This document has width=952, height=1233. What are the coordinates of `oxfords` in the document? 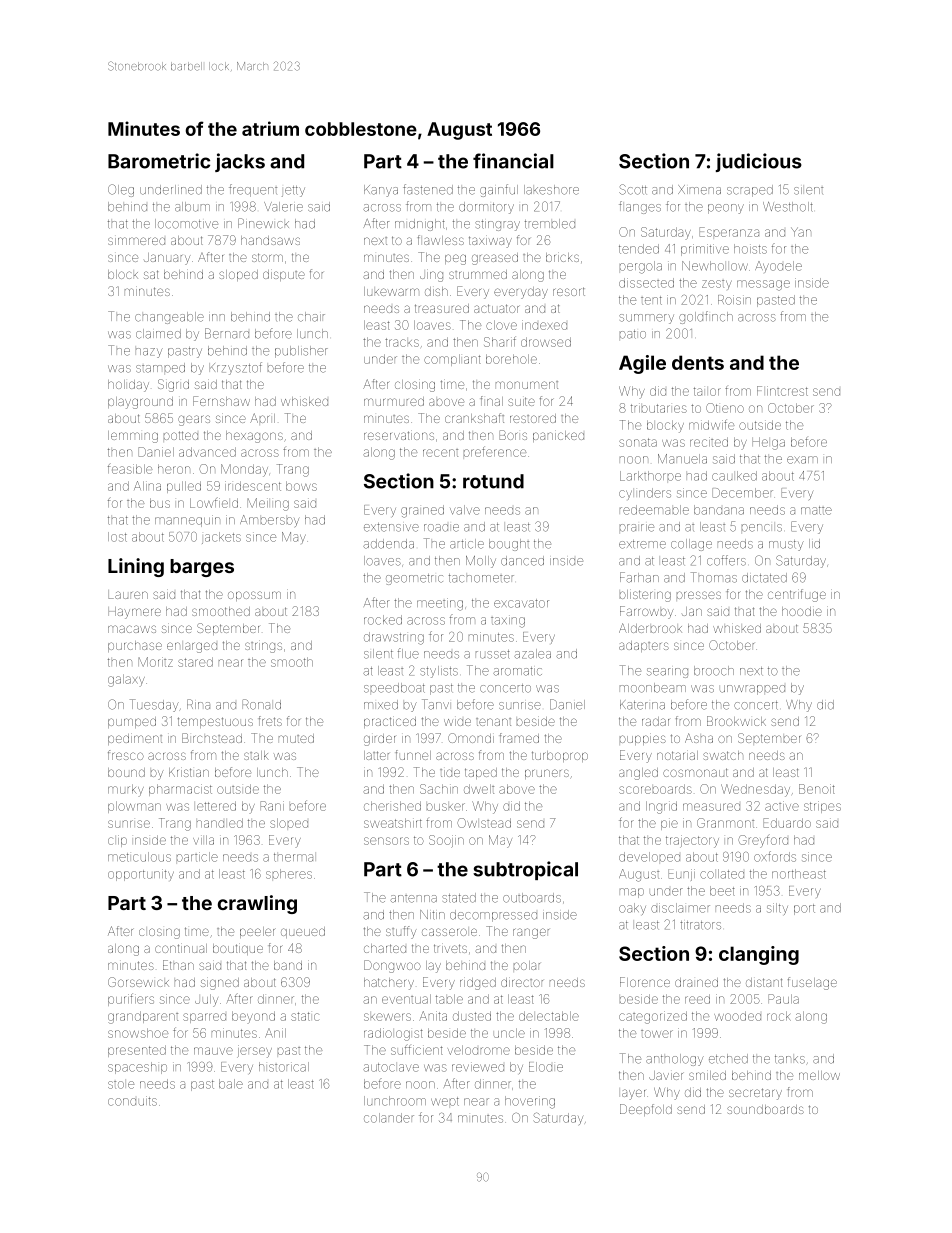 It's located at (775, 856).
